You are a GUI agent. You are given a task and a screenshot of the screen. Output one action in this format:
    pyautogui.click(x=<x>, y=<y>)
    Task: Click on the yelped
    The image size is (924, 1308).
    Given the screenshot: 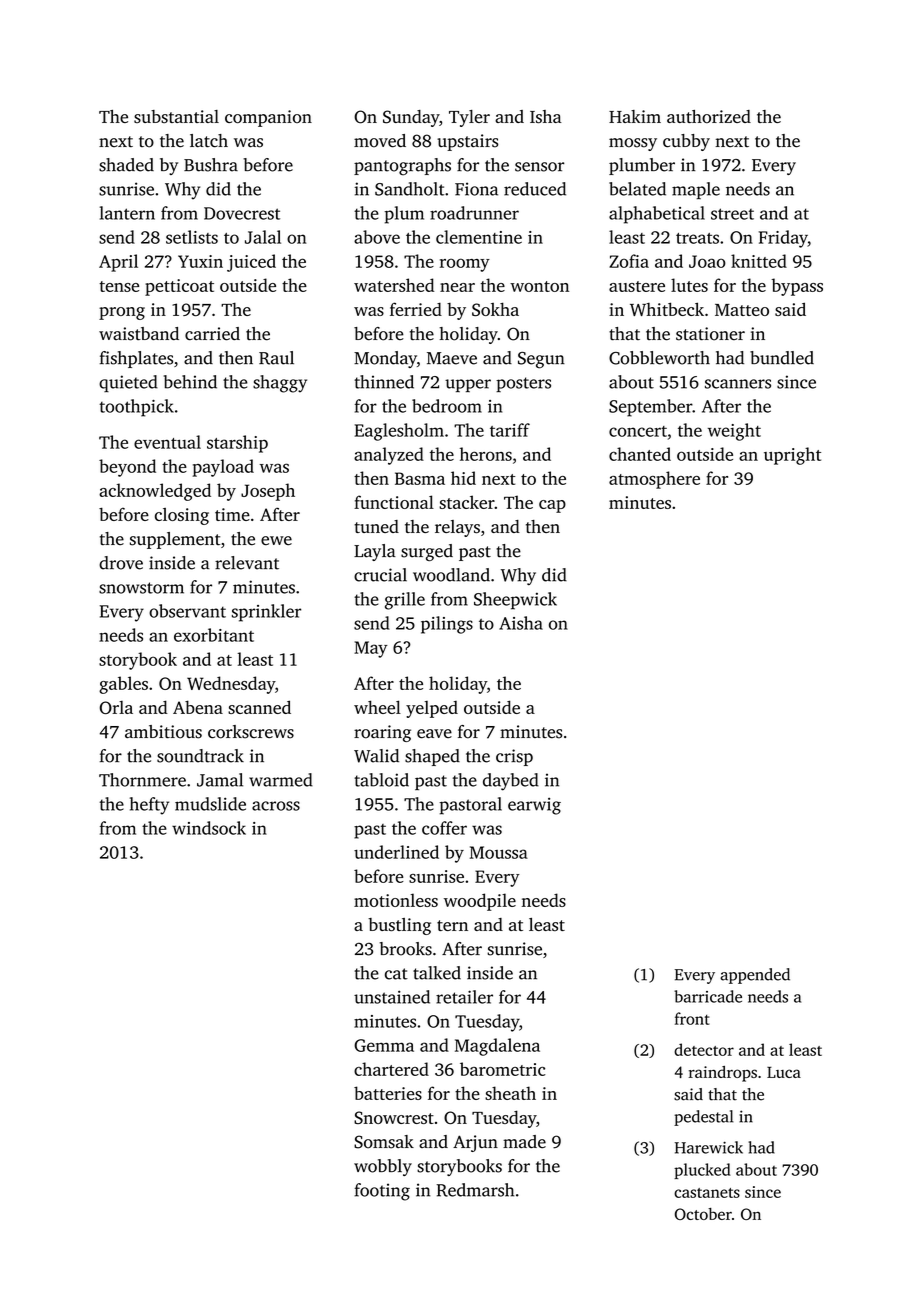 What is the action you would take?
    pyautogui.click(x=432, y=709)
